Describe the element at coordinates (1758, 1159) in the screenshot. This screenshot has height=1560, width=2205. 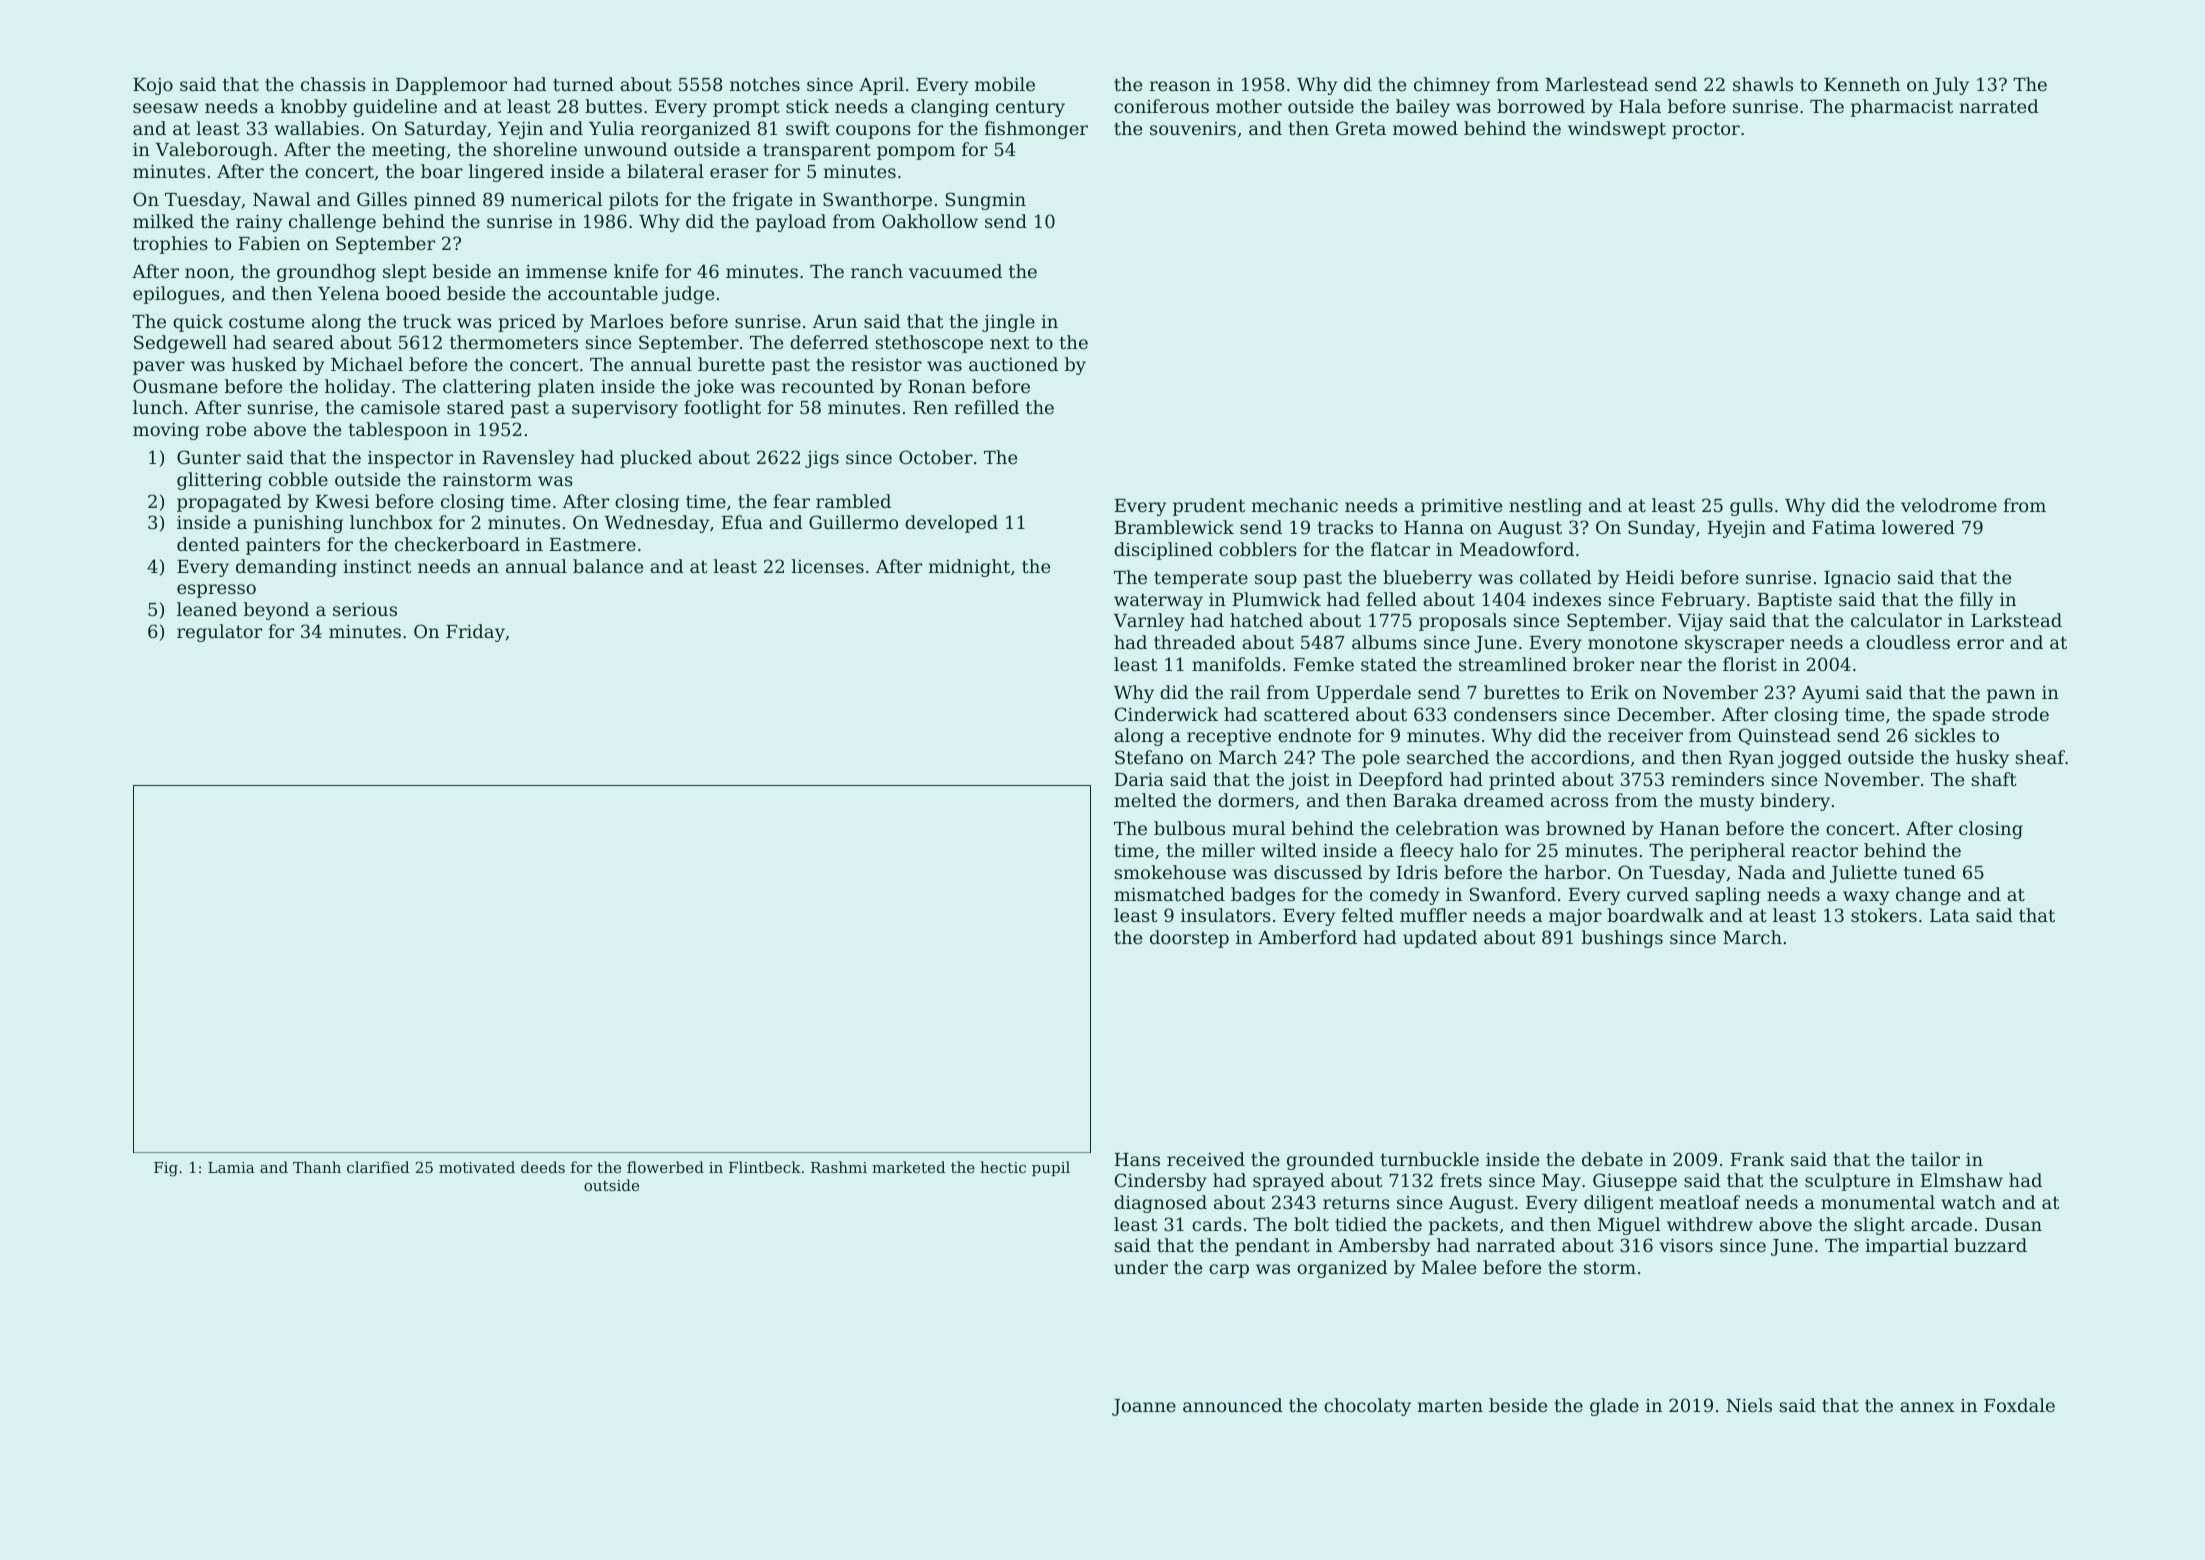
I see `Frank` at that location.
